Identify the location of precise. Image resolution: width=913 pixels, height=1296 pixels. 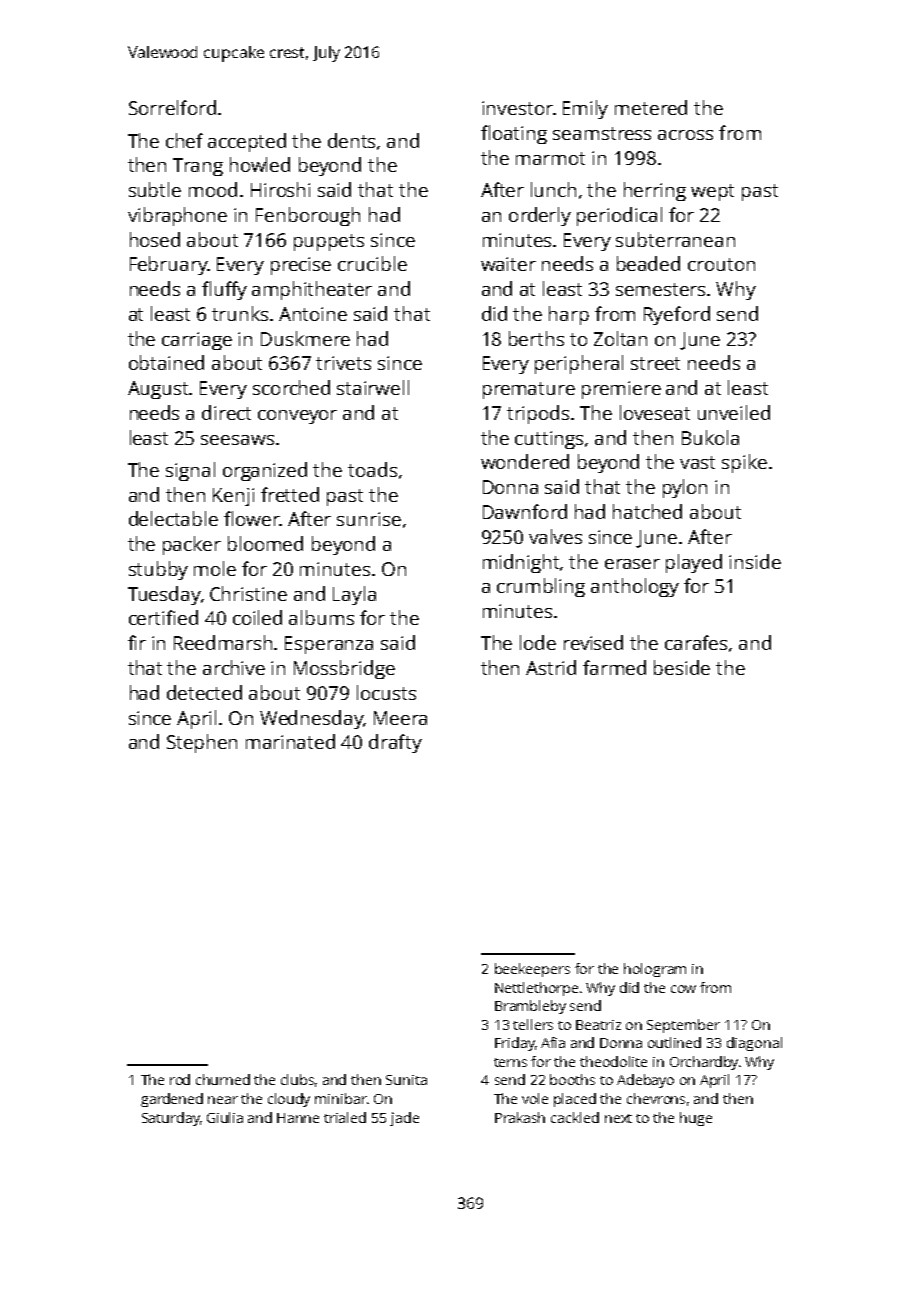
(301, 266).
